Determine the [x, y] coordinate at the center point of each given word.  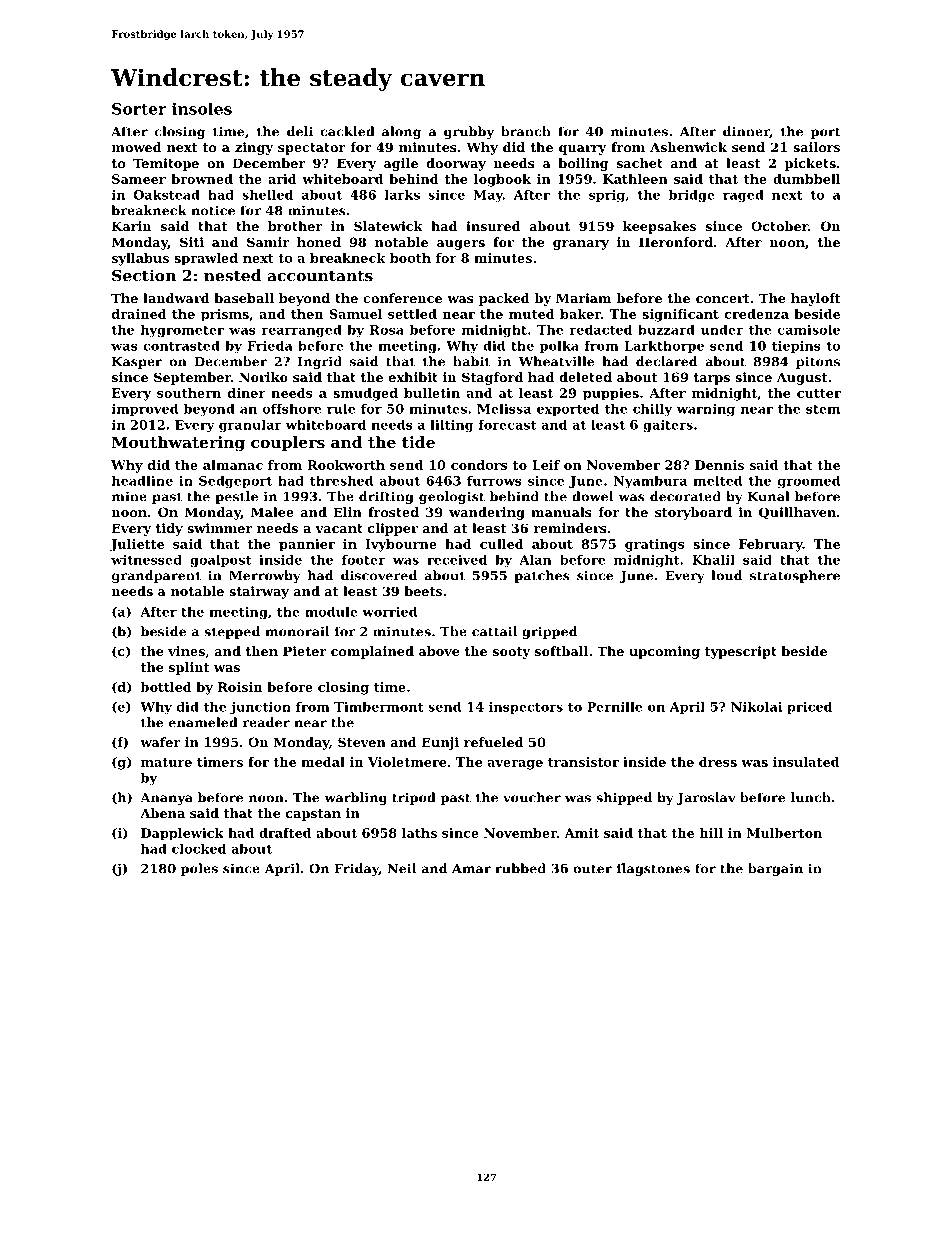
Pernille [614, 706]
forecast [507, 425]
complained [372, 652]
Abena [162, 813]
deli [300, 131]
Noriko [263, 377]
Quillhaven [797, 513]
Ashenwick [688, 147]
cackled [347, 131]
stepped [232, 632]
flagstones [653, 869]
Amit [581, 833]
